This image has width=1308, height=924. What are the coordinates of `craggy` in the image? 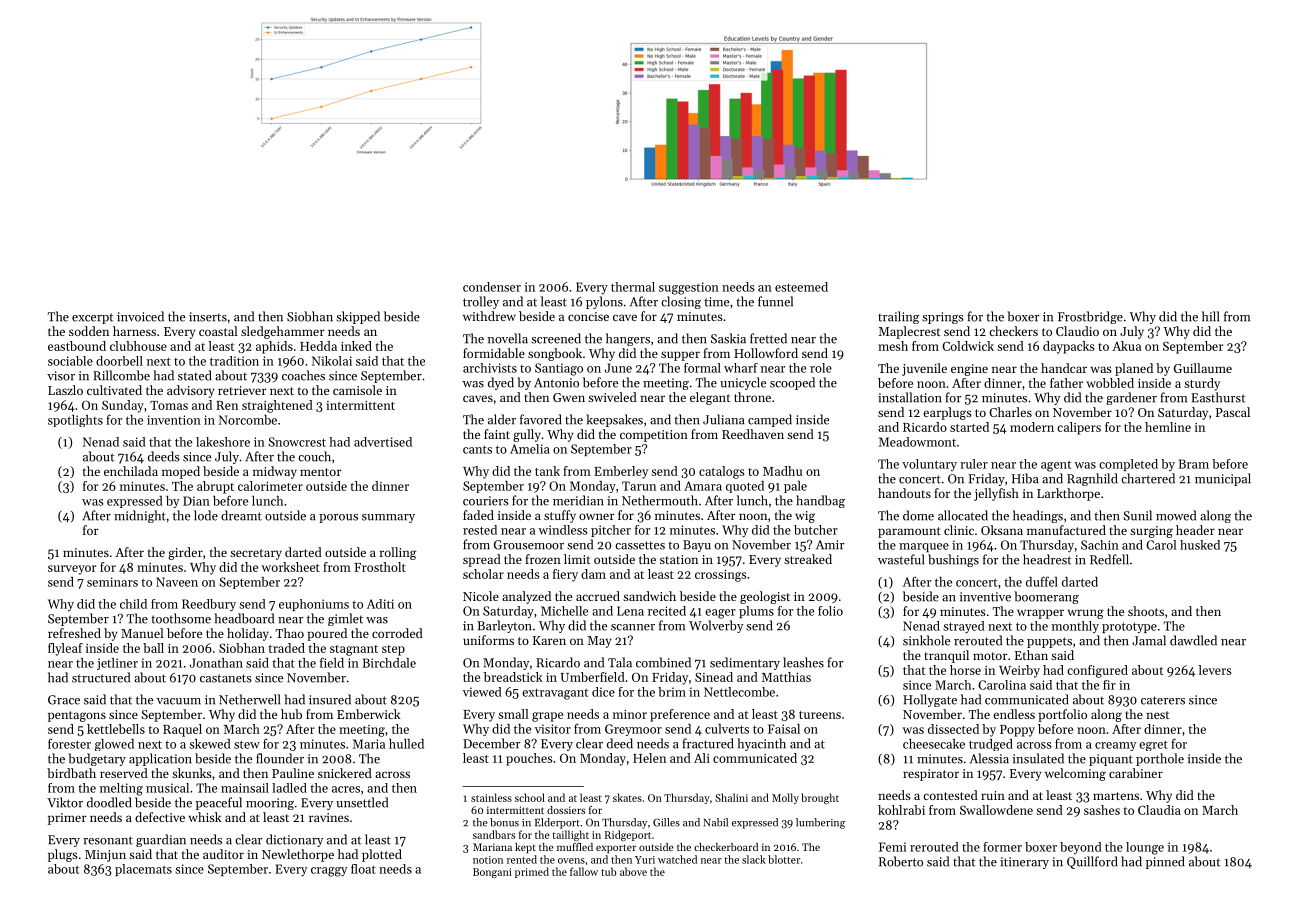 It's located at (329, 872).
